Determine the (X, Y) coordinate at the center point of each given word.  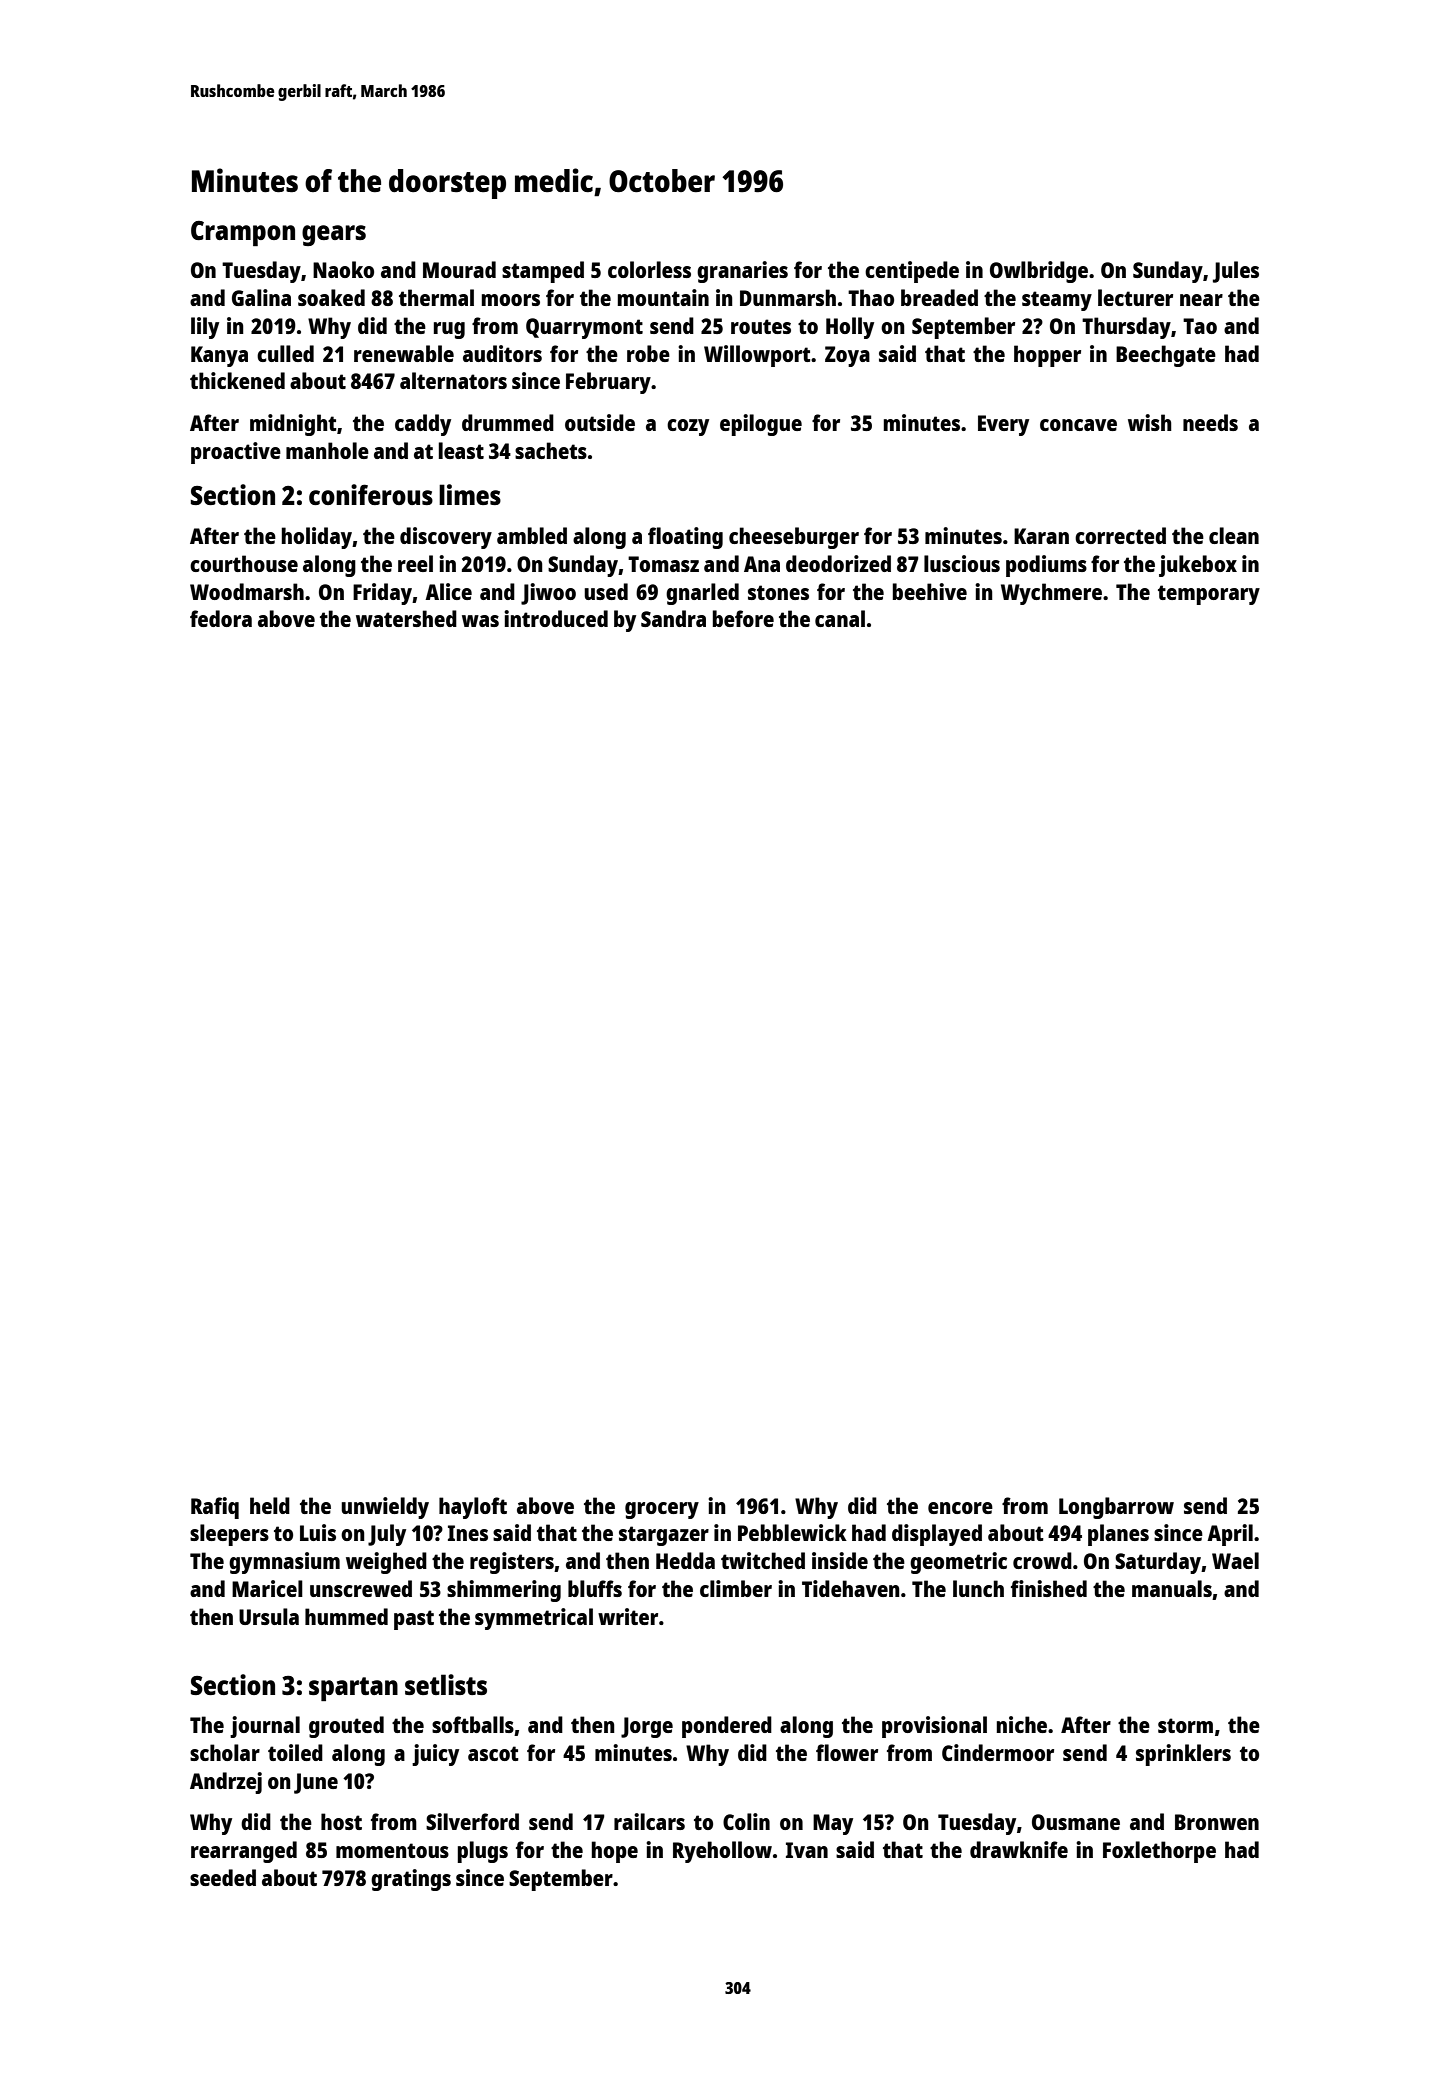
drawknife (1019, 1849)
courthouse (244, 563)
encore (960, 1508)
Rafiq (215, 1508)
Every (1003, 425)
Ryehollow (722, 1852)
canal (840, 618)
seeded (223, 1877)
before (743, 618)
